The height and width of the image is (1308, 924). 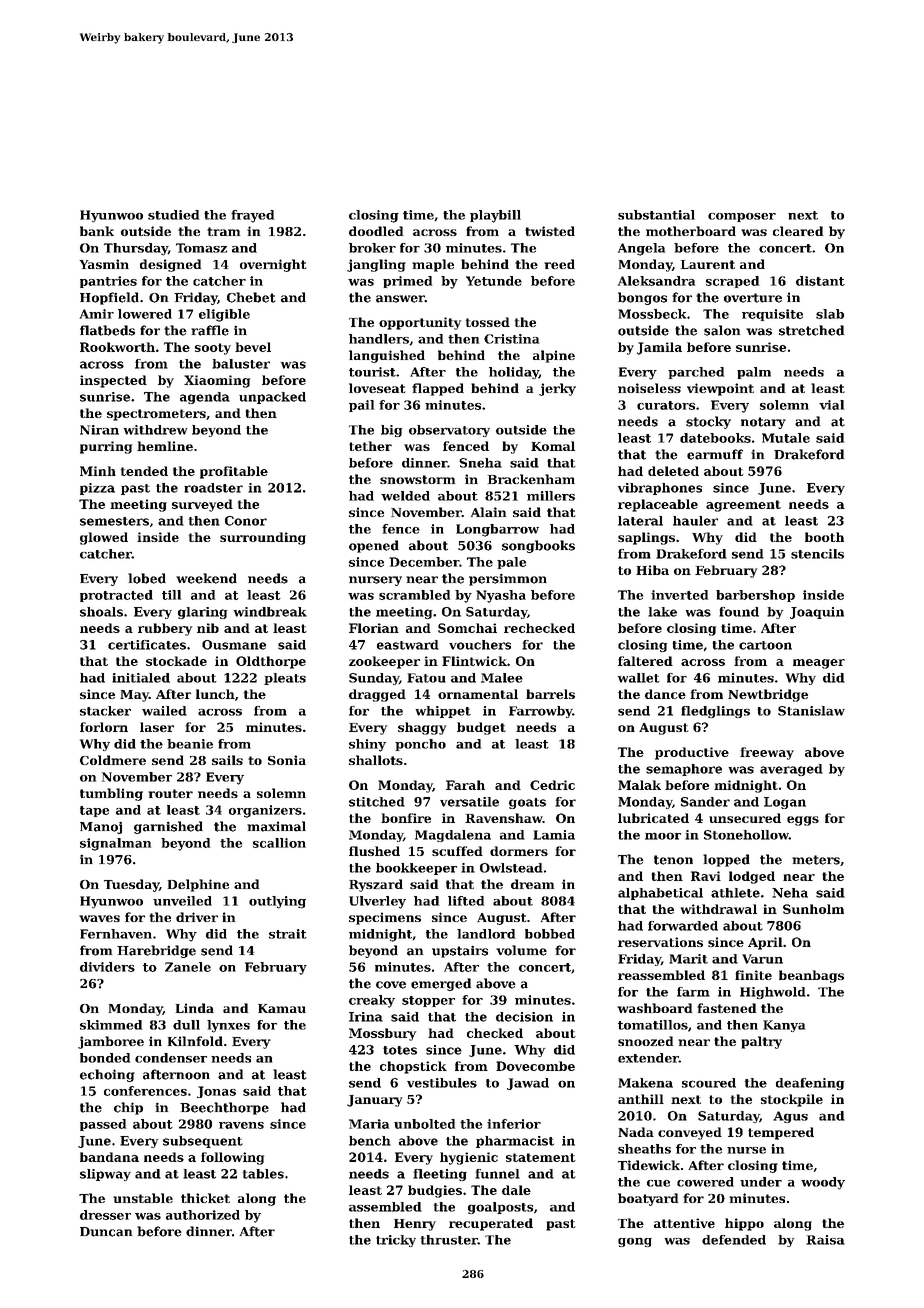 I want to click on Alain, so click(x=488, y=512).
